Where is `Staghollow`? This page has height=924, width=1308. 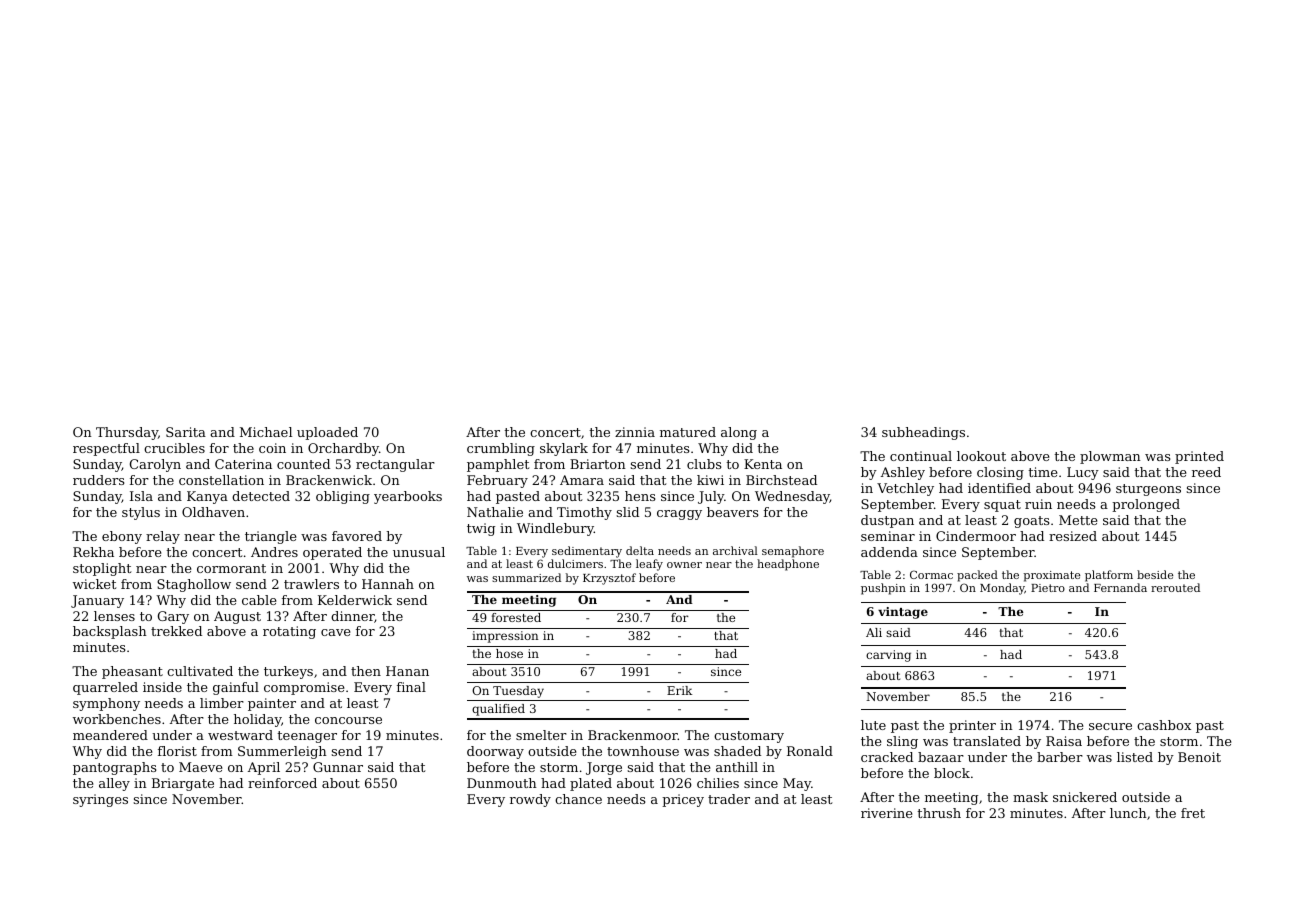
Staghollow is located at coordinates (194, 585).
